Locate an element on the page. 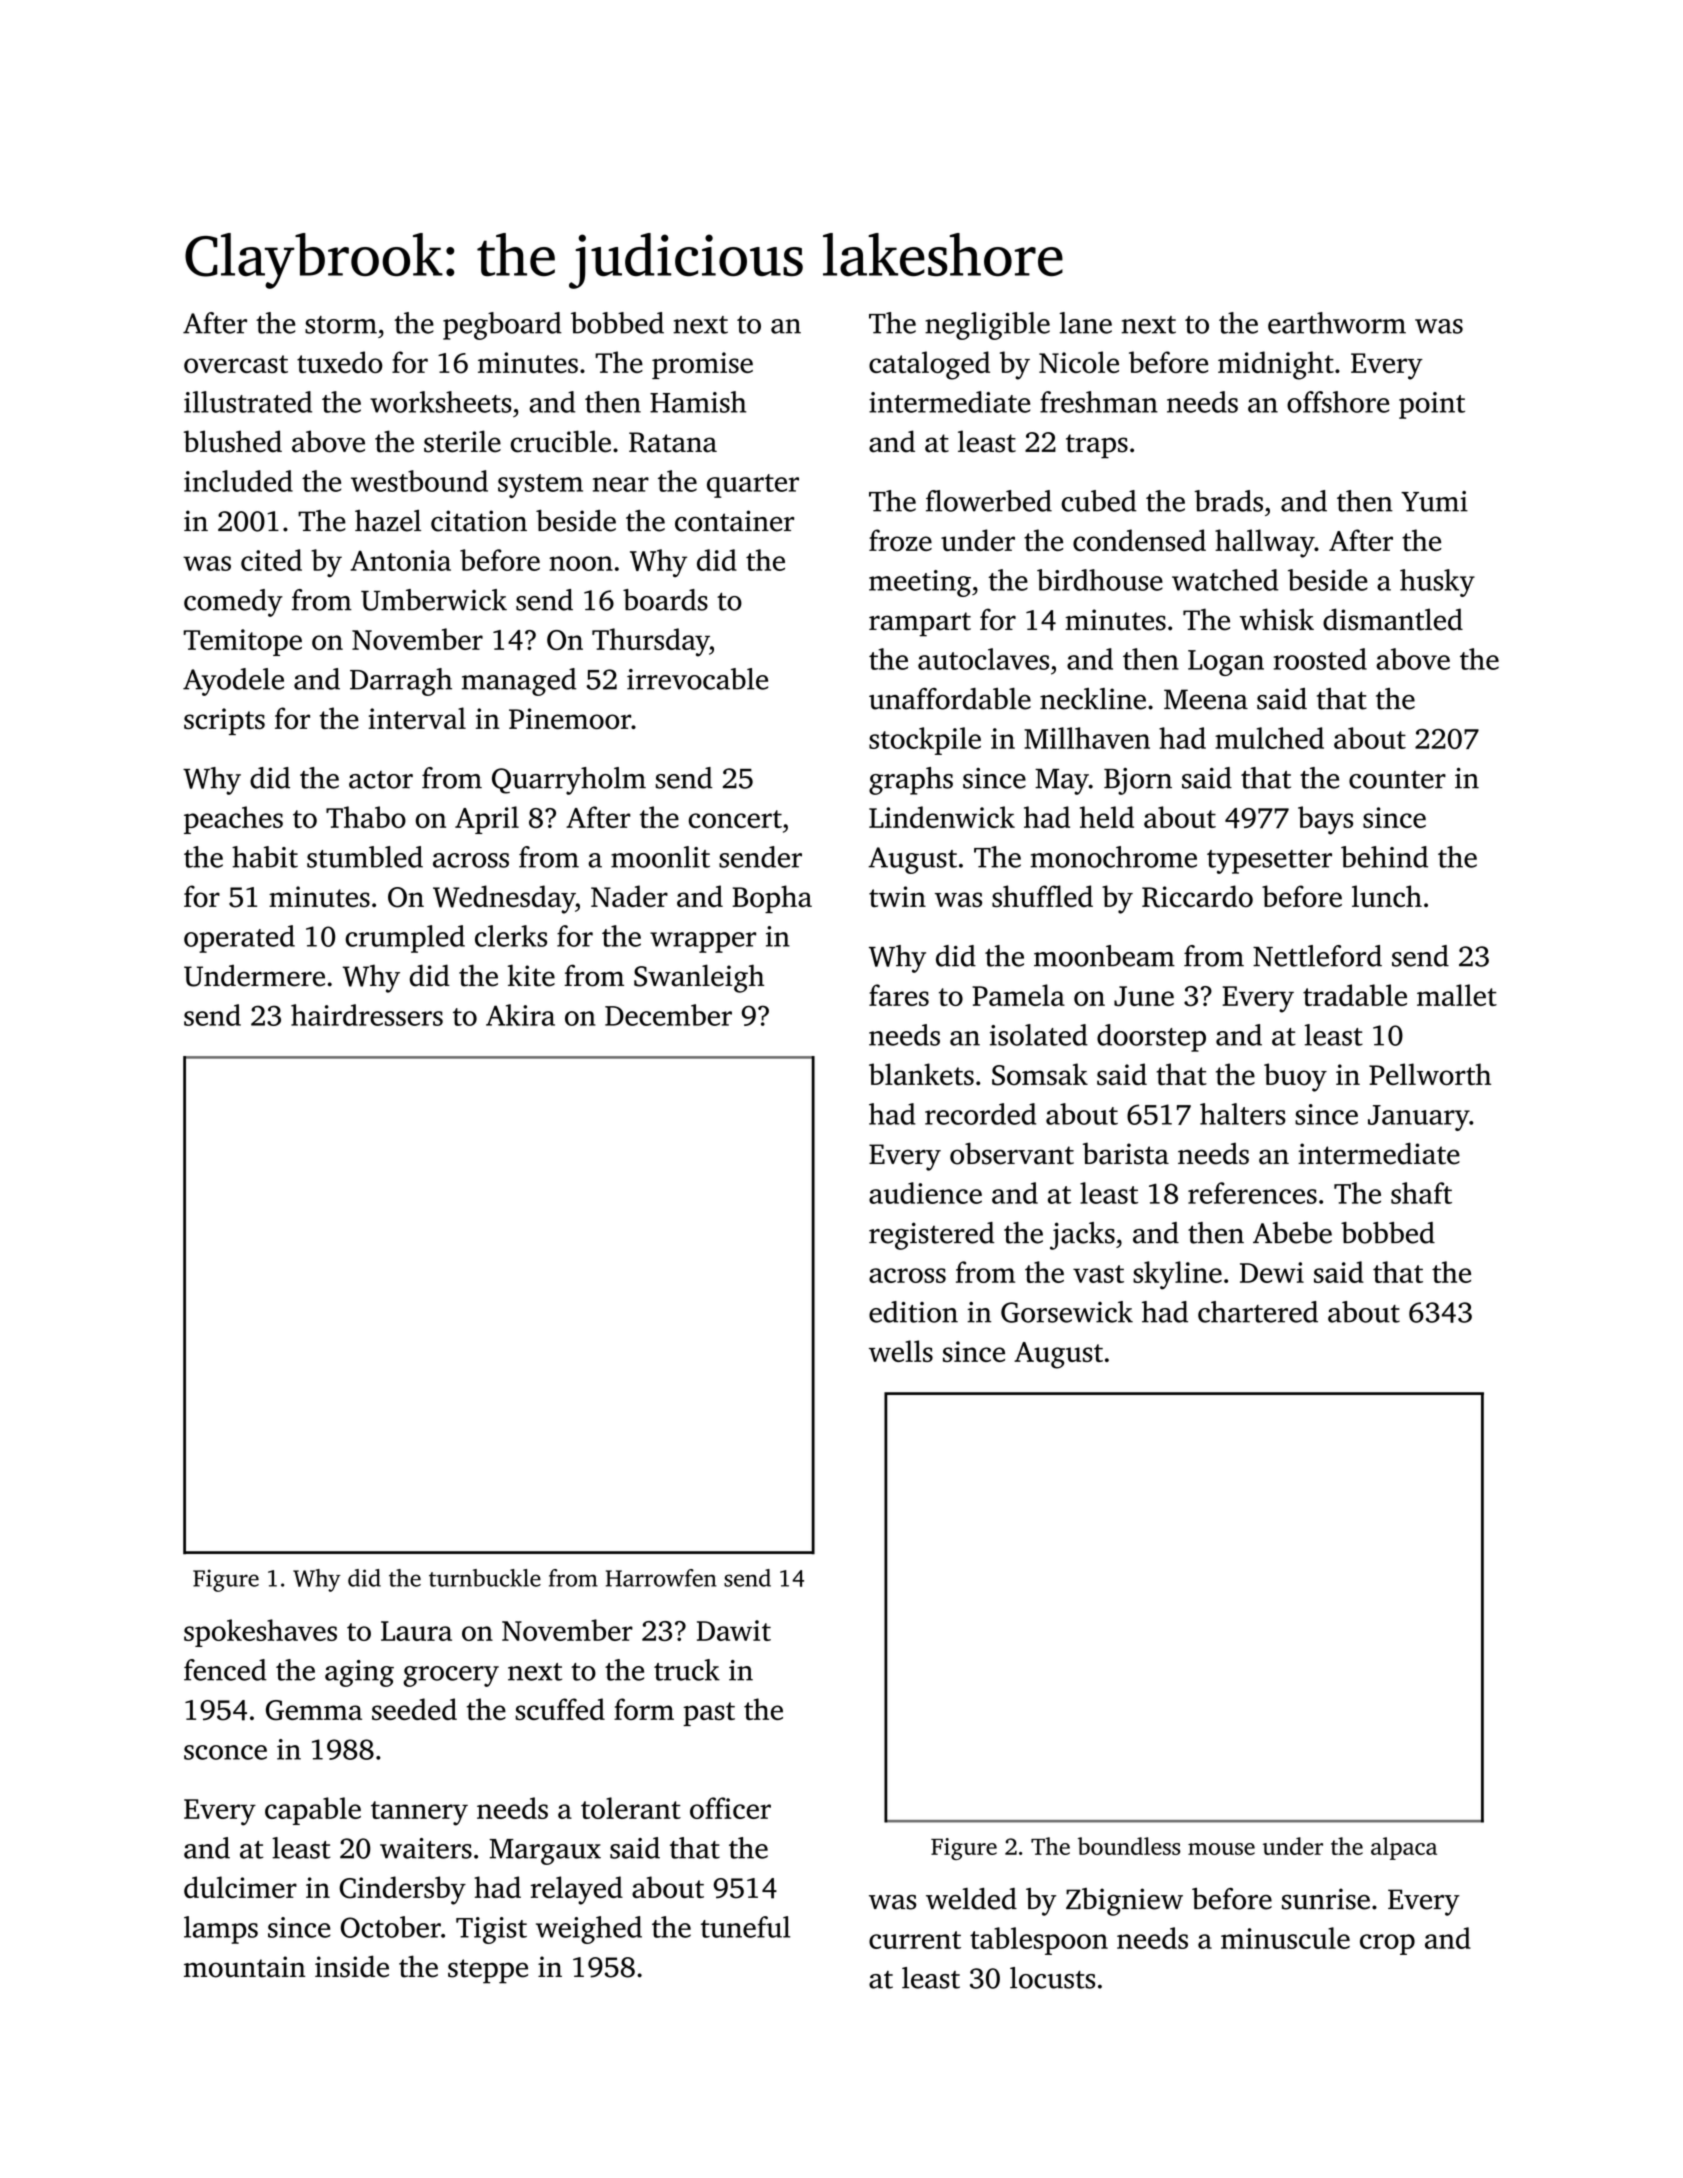 The image size is (1683, 2178). steppe is located at coordinates (488, 1971).
